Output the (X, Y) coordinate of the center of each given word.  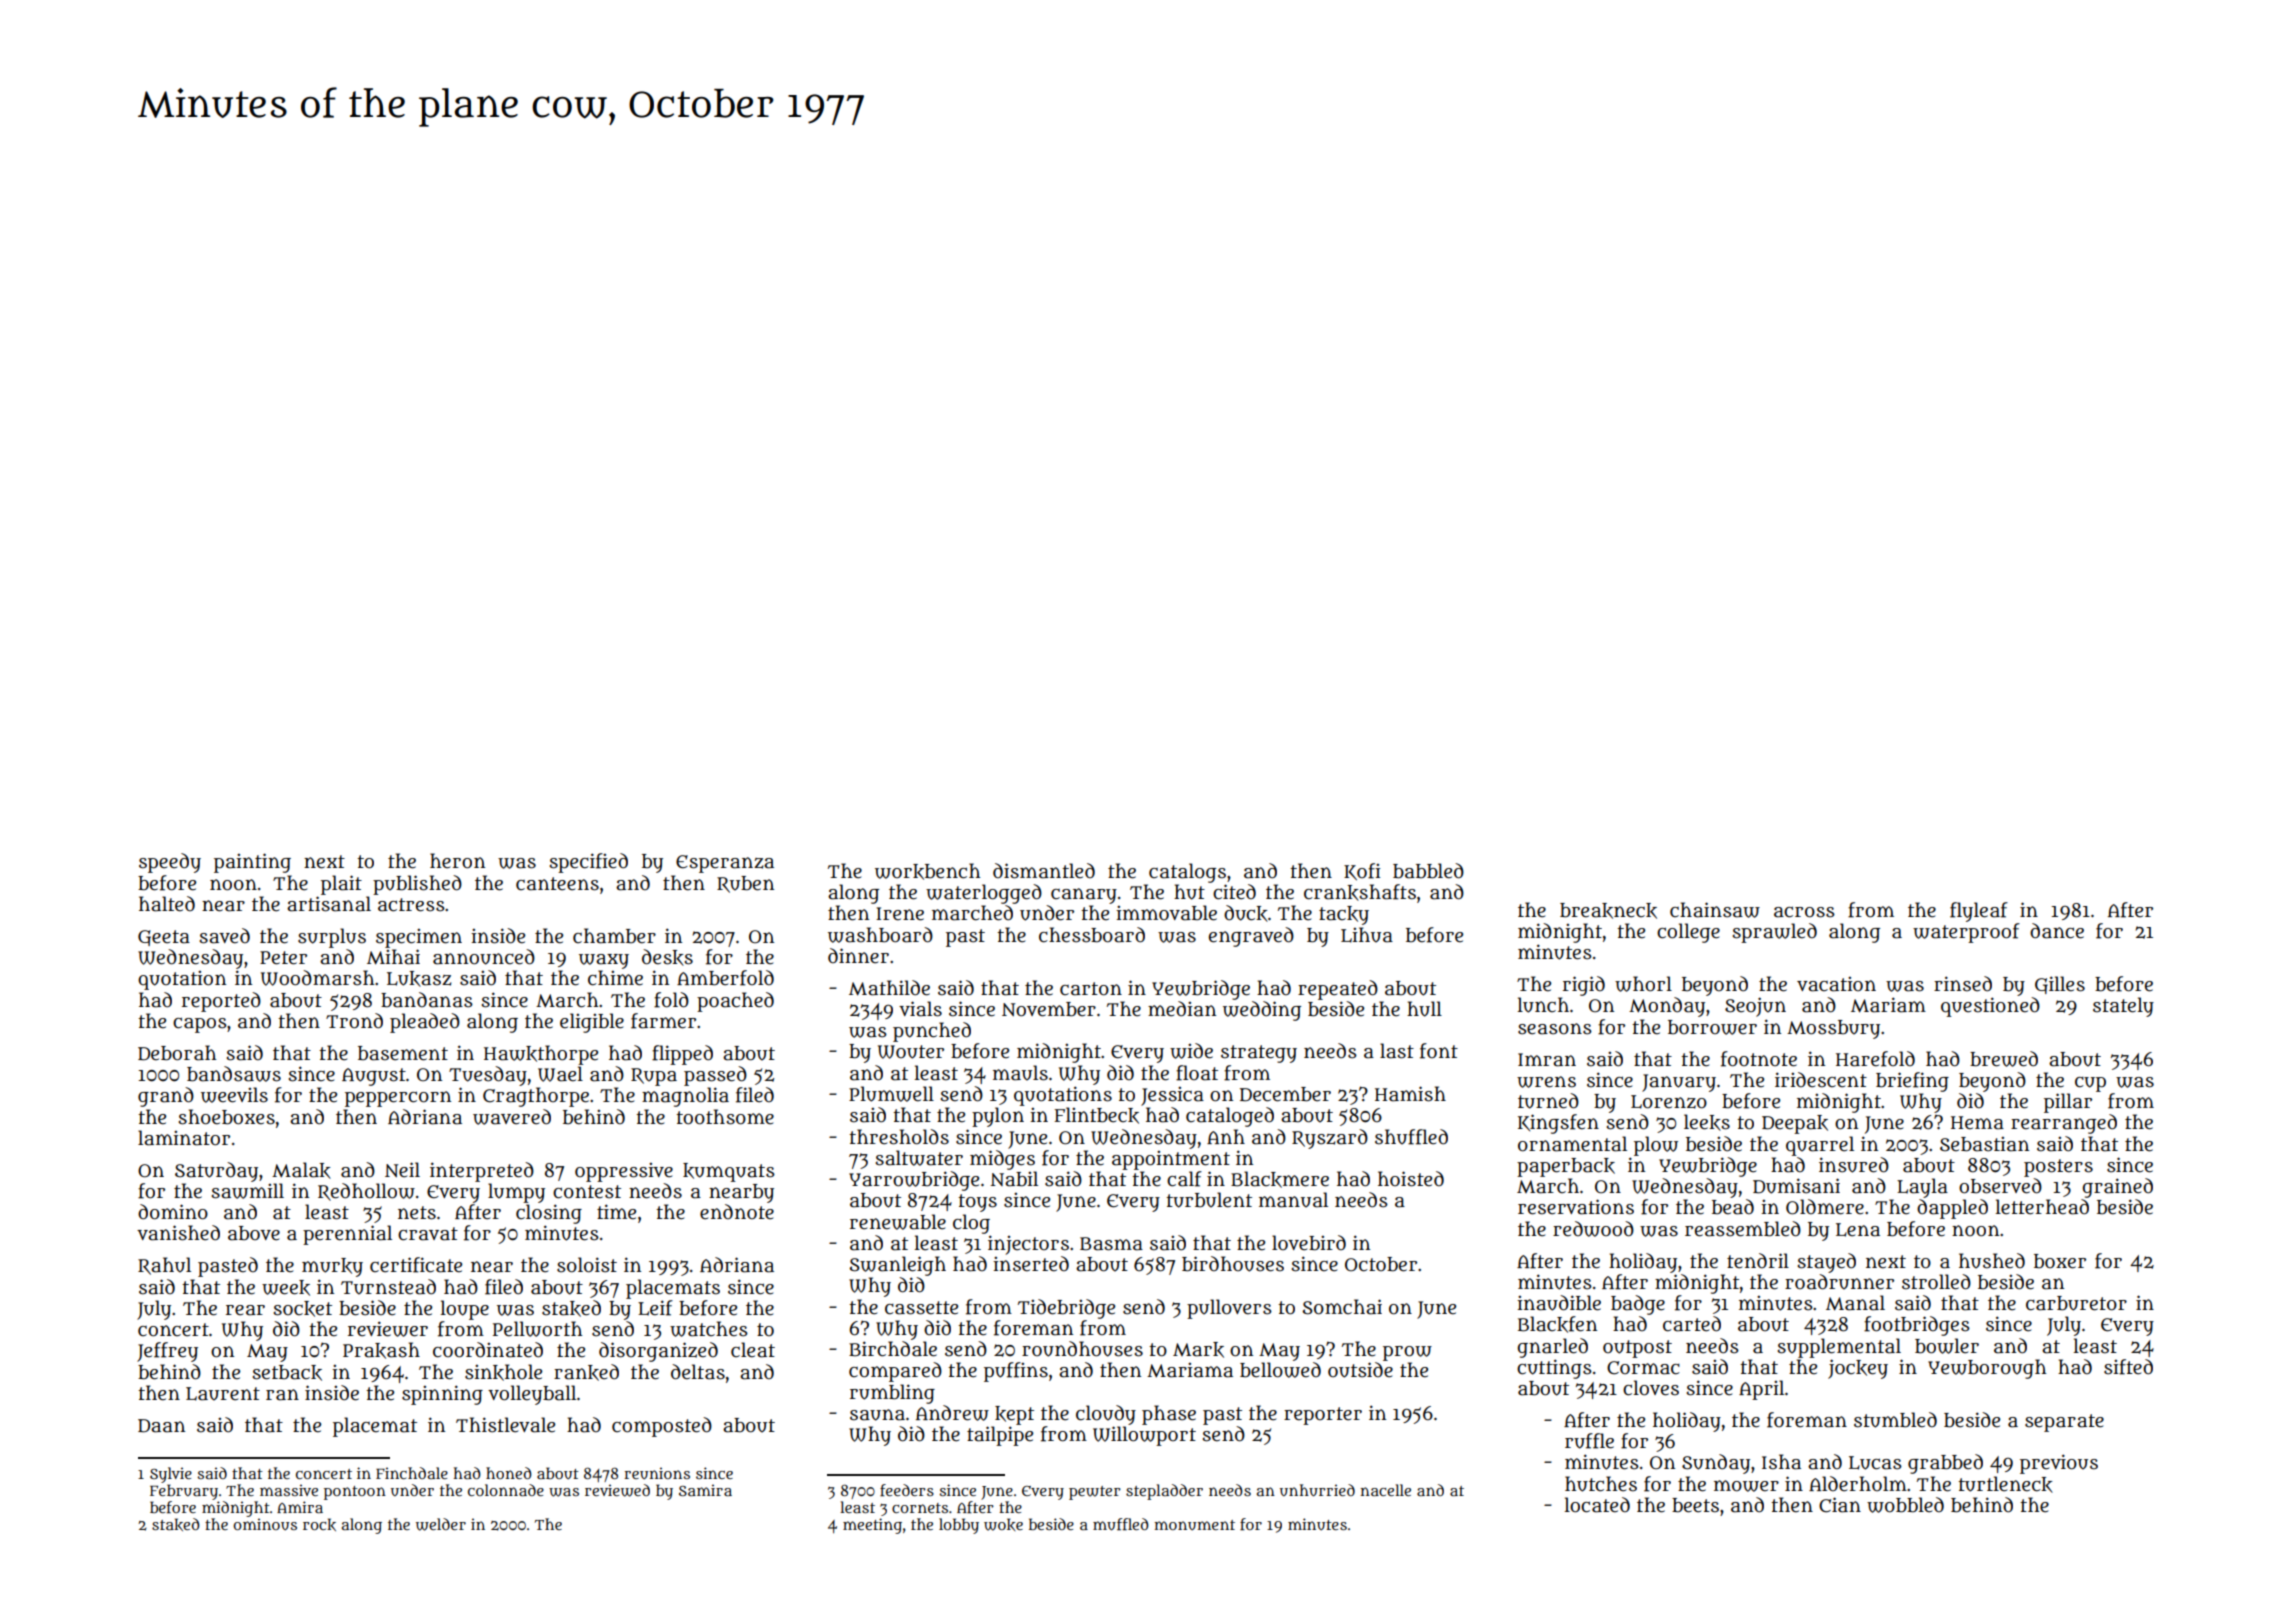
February (184, 1492)
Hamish (1410, 1094)
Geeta (164, 938)
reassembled (1743, 1229)
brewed (2004, 1059)
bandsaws (234, 1074)
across (1804, 912)
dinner (858, 956)
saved (224, 936)
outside (1360, 1370)
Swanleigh (897, 1266)
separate (2064, 1423)
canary (1084, 896)
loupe (465, 1310)
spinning (442, 1395)
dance (2057, 931)
